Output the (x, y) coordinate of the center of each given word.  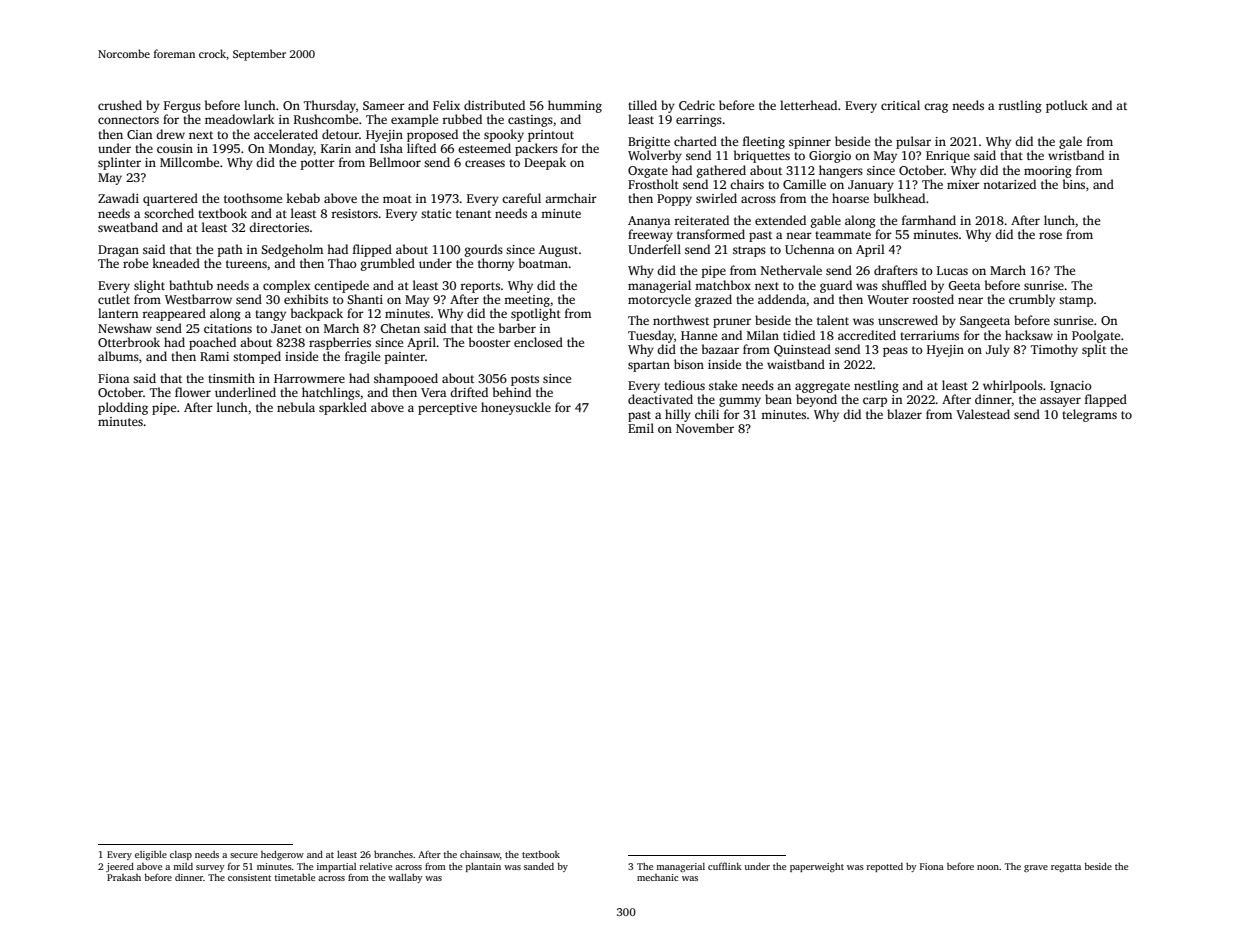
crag (936, 108)
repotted (885, 867)
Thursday (330, 106)
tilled (642, 105)
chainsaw (480, 854)
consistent (249, 877)
